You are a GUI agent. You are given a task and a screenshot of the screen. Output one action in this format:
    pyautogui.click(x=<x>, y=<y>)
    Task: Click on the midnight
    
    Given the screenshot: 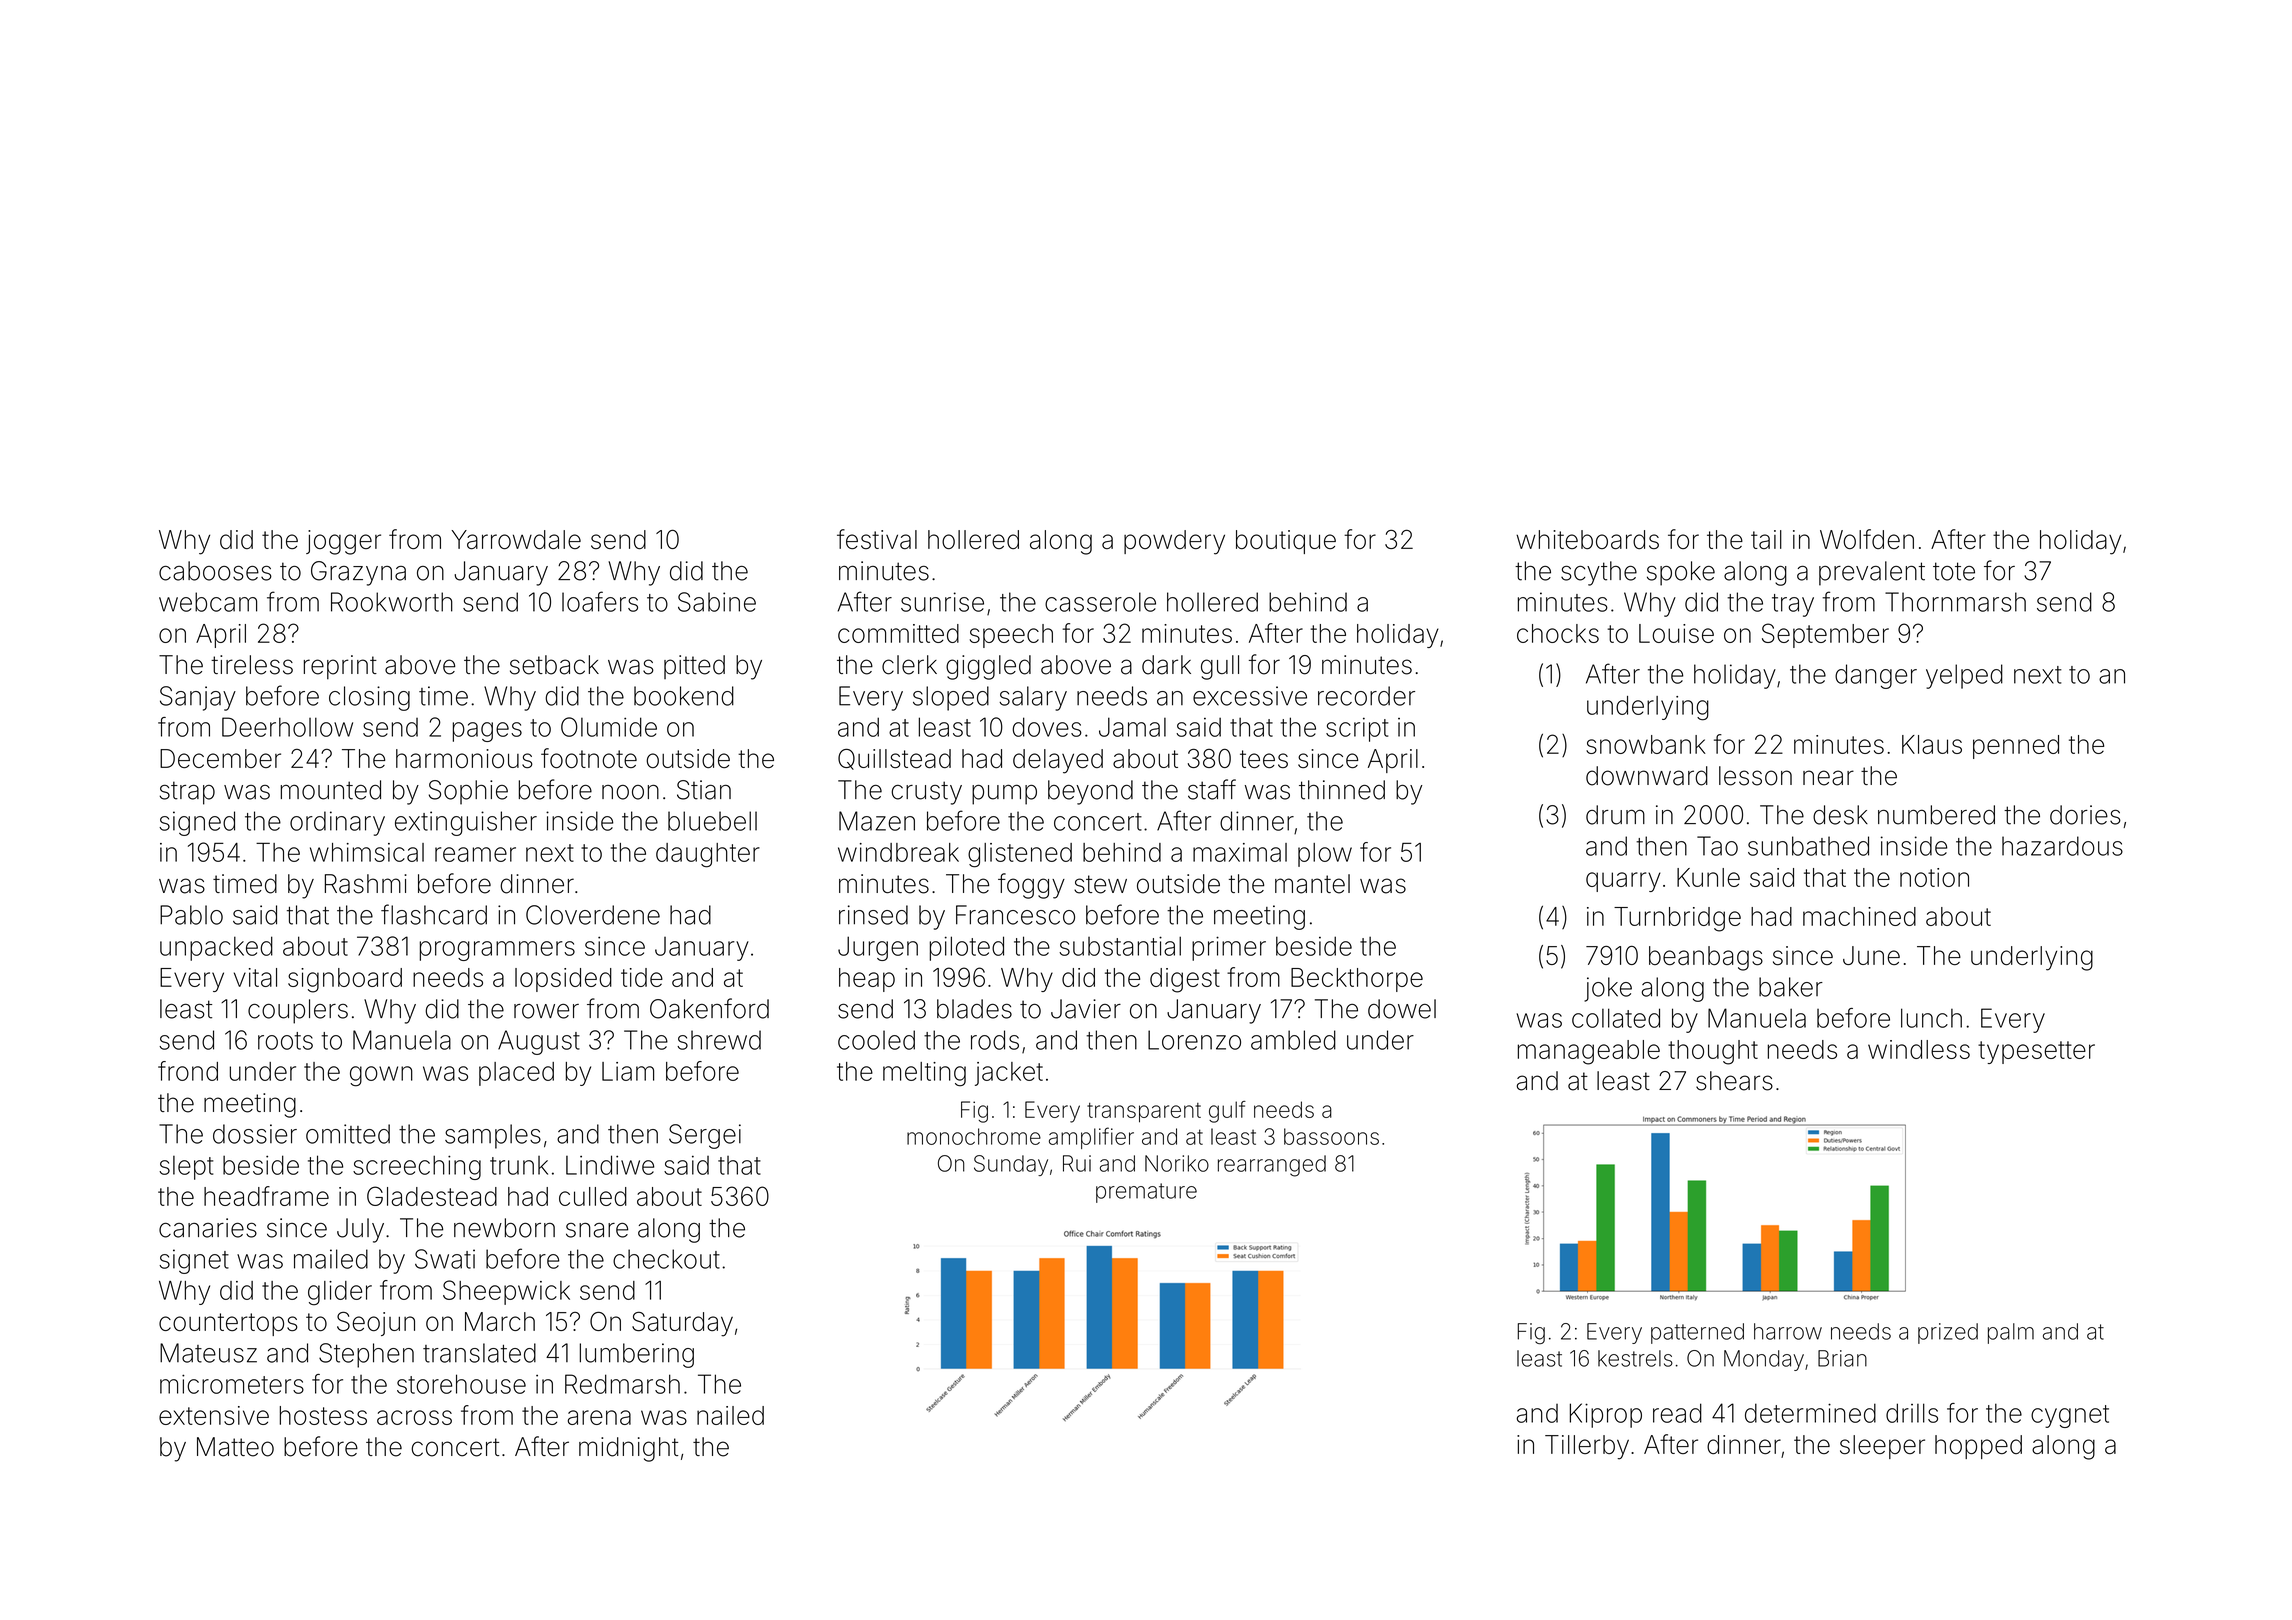 What is the action you would take?
    pyautogui.click(x=628, y=1449)
